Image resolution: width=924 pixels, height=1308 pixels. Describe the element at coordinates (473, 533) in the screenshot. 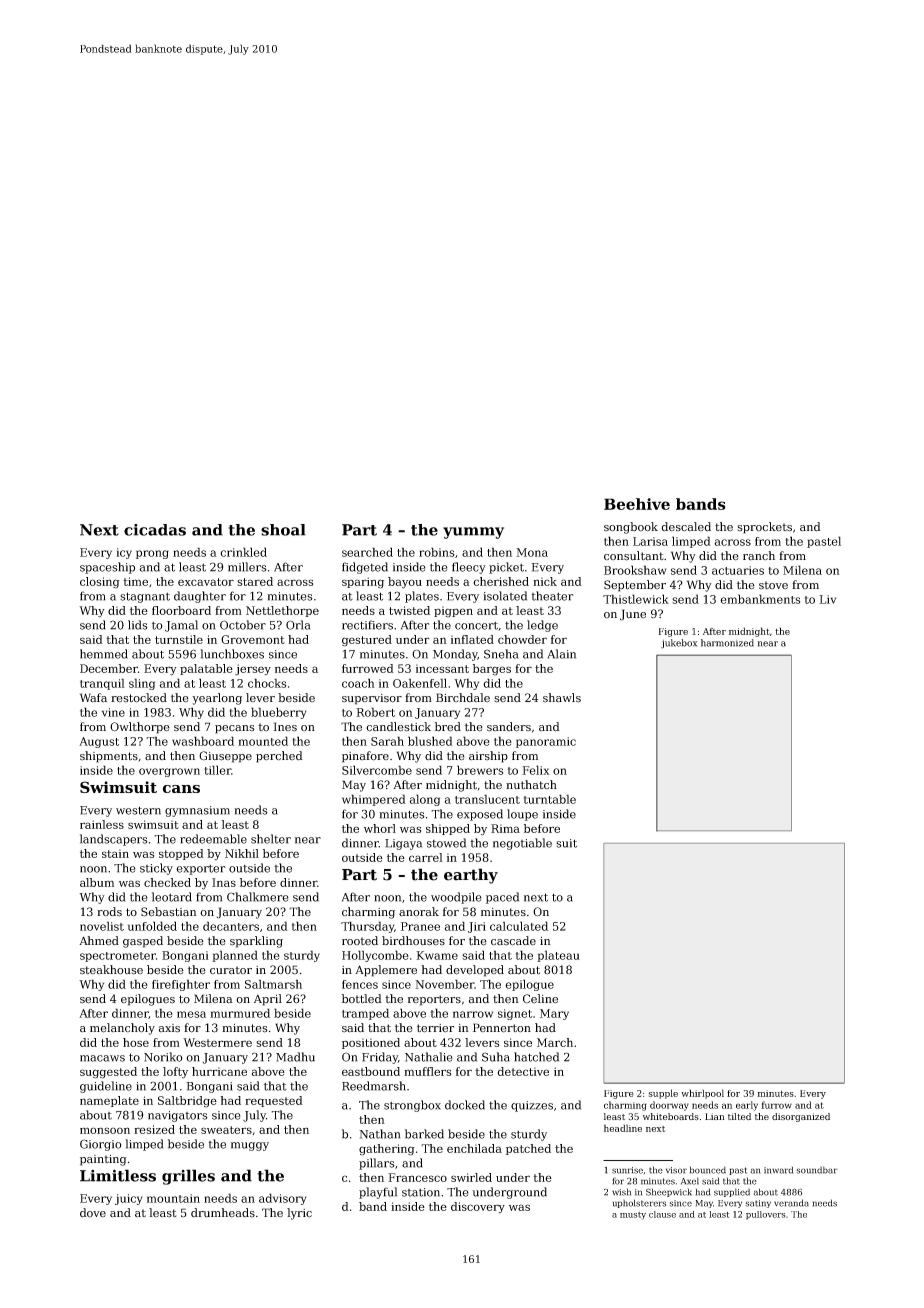

I see `yummy` at that location.
